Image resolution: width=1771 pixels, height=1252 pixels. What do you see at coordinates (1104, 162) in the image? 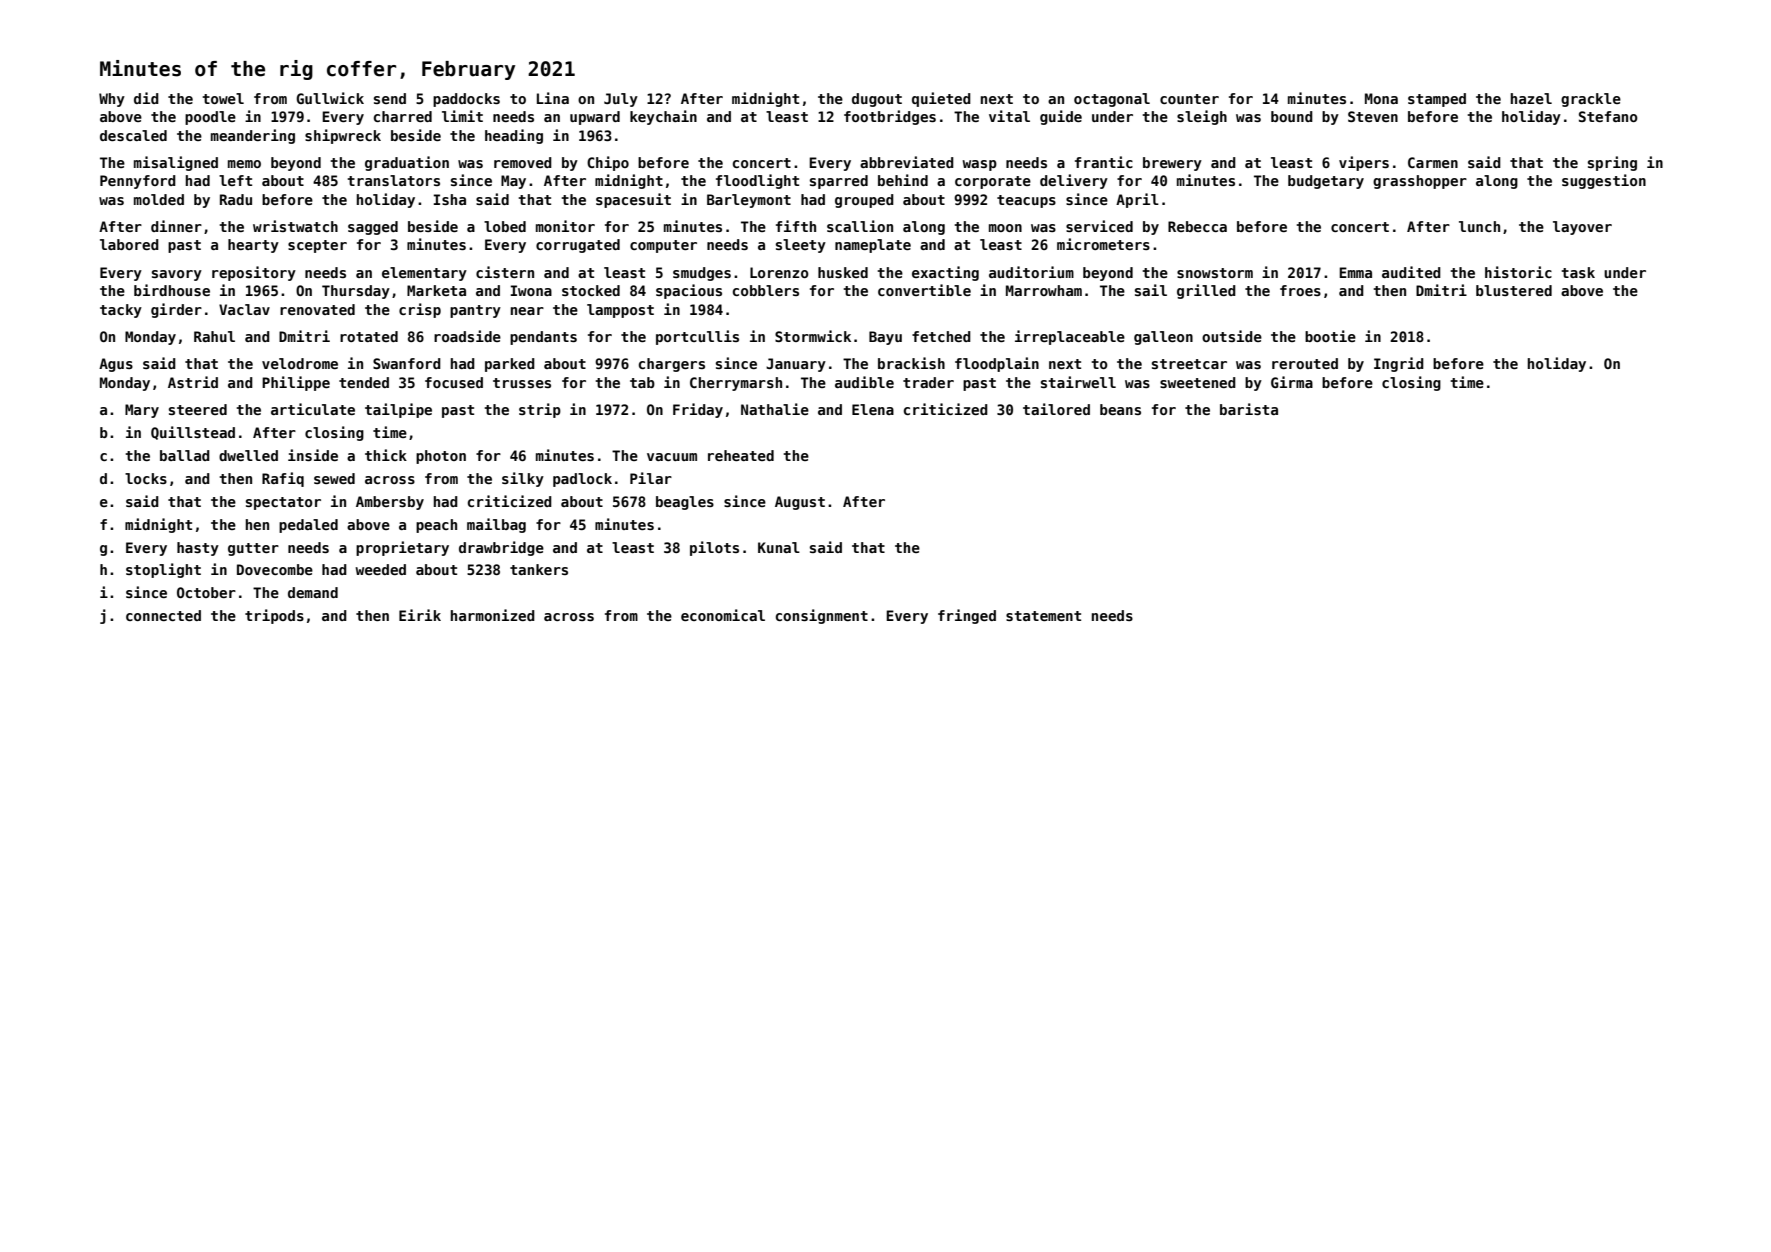
I see `frantic` at bounding box center [1104, 162].
